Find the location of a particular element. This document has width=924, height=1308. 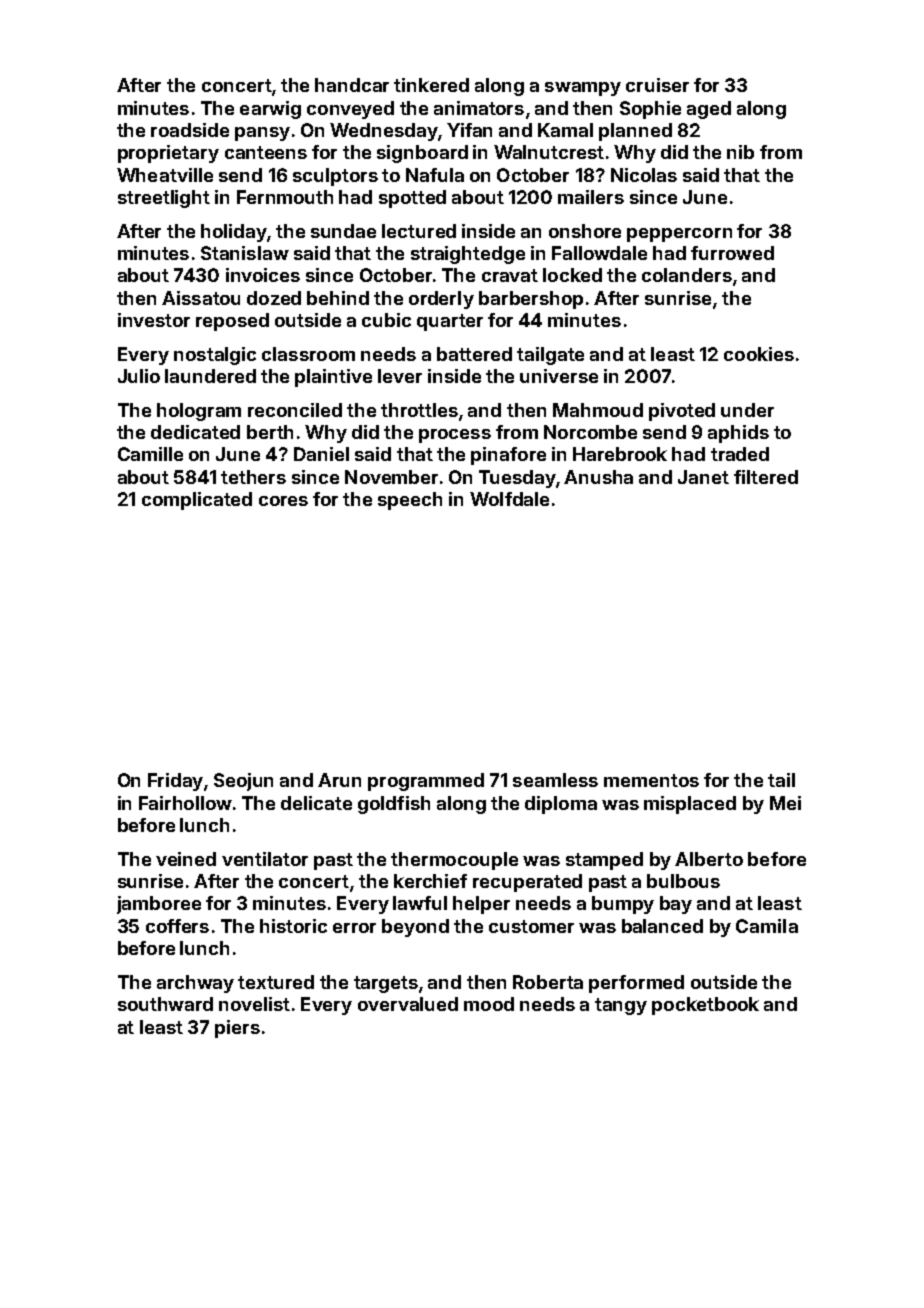

earwig is located at coordinates (270, 110).
